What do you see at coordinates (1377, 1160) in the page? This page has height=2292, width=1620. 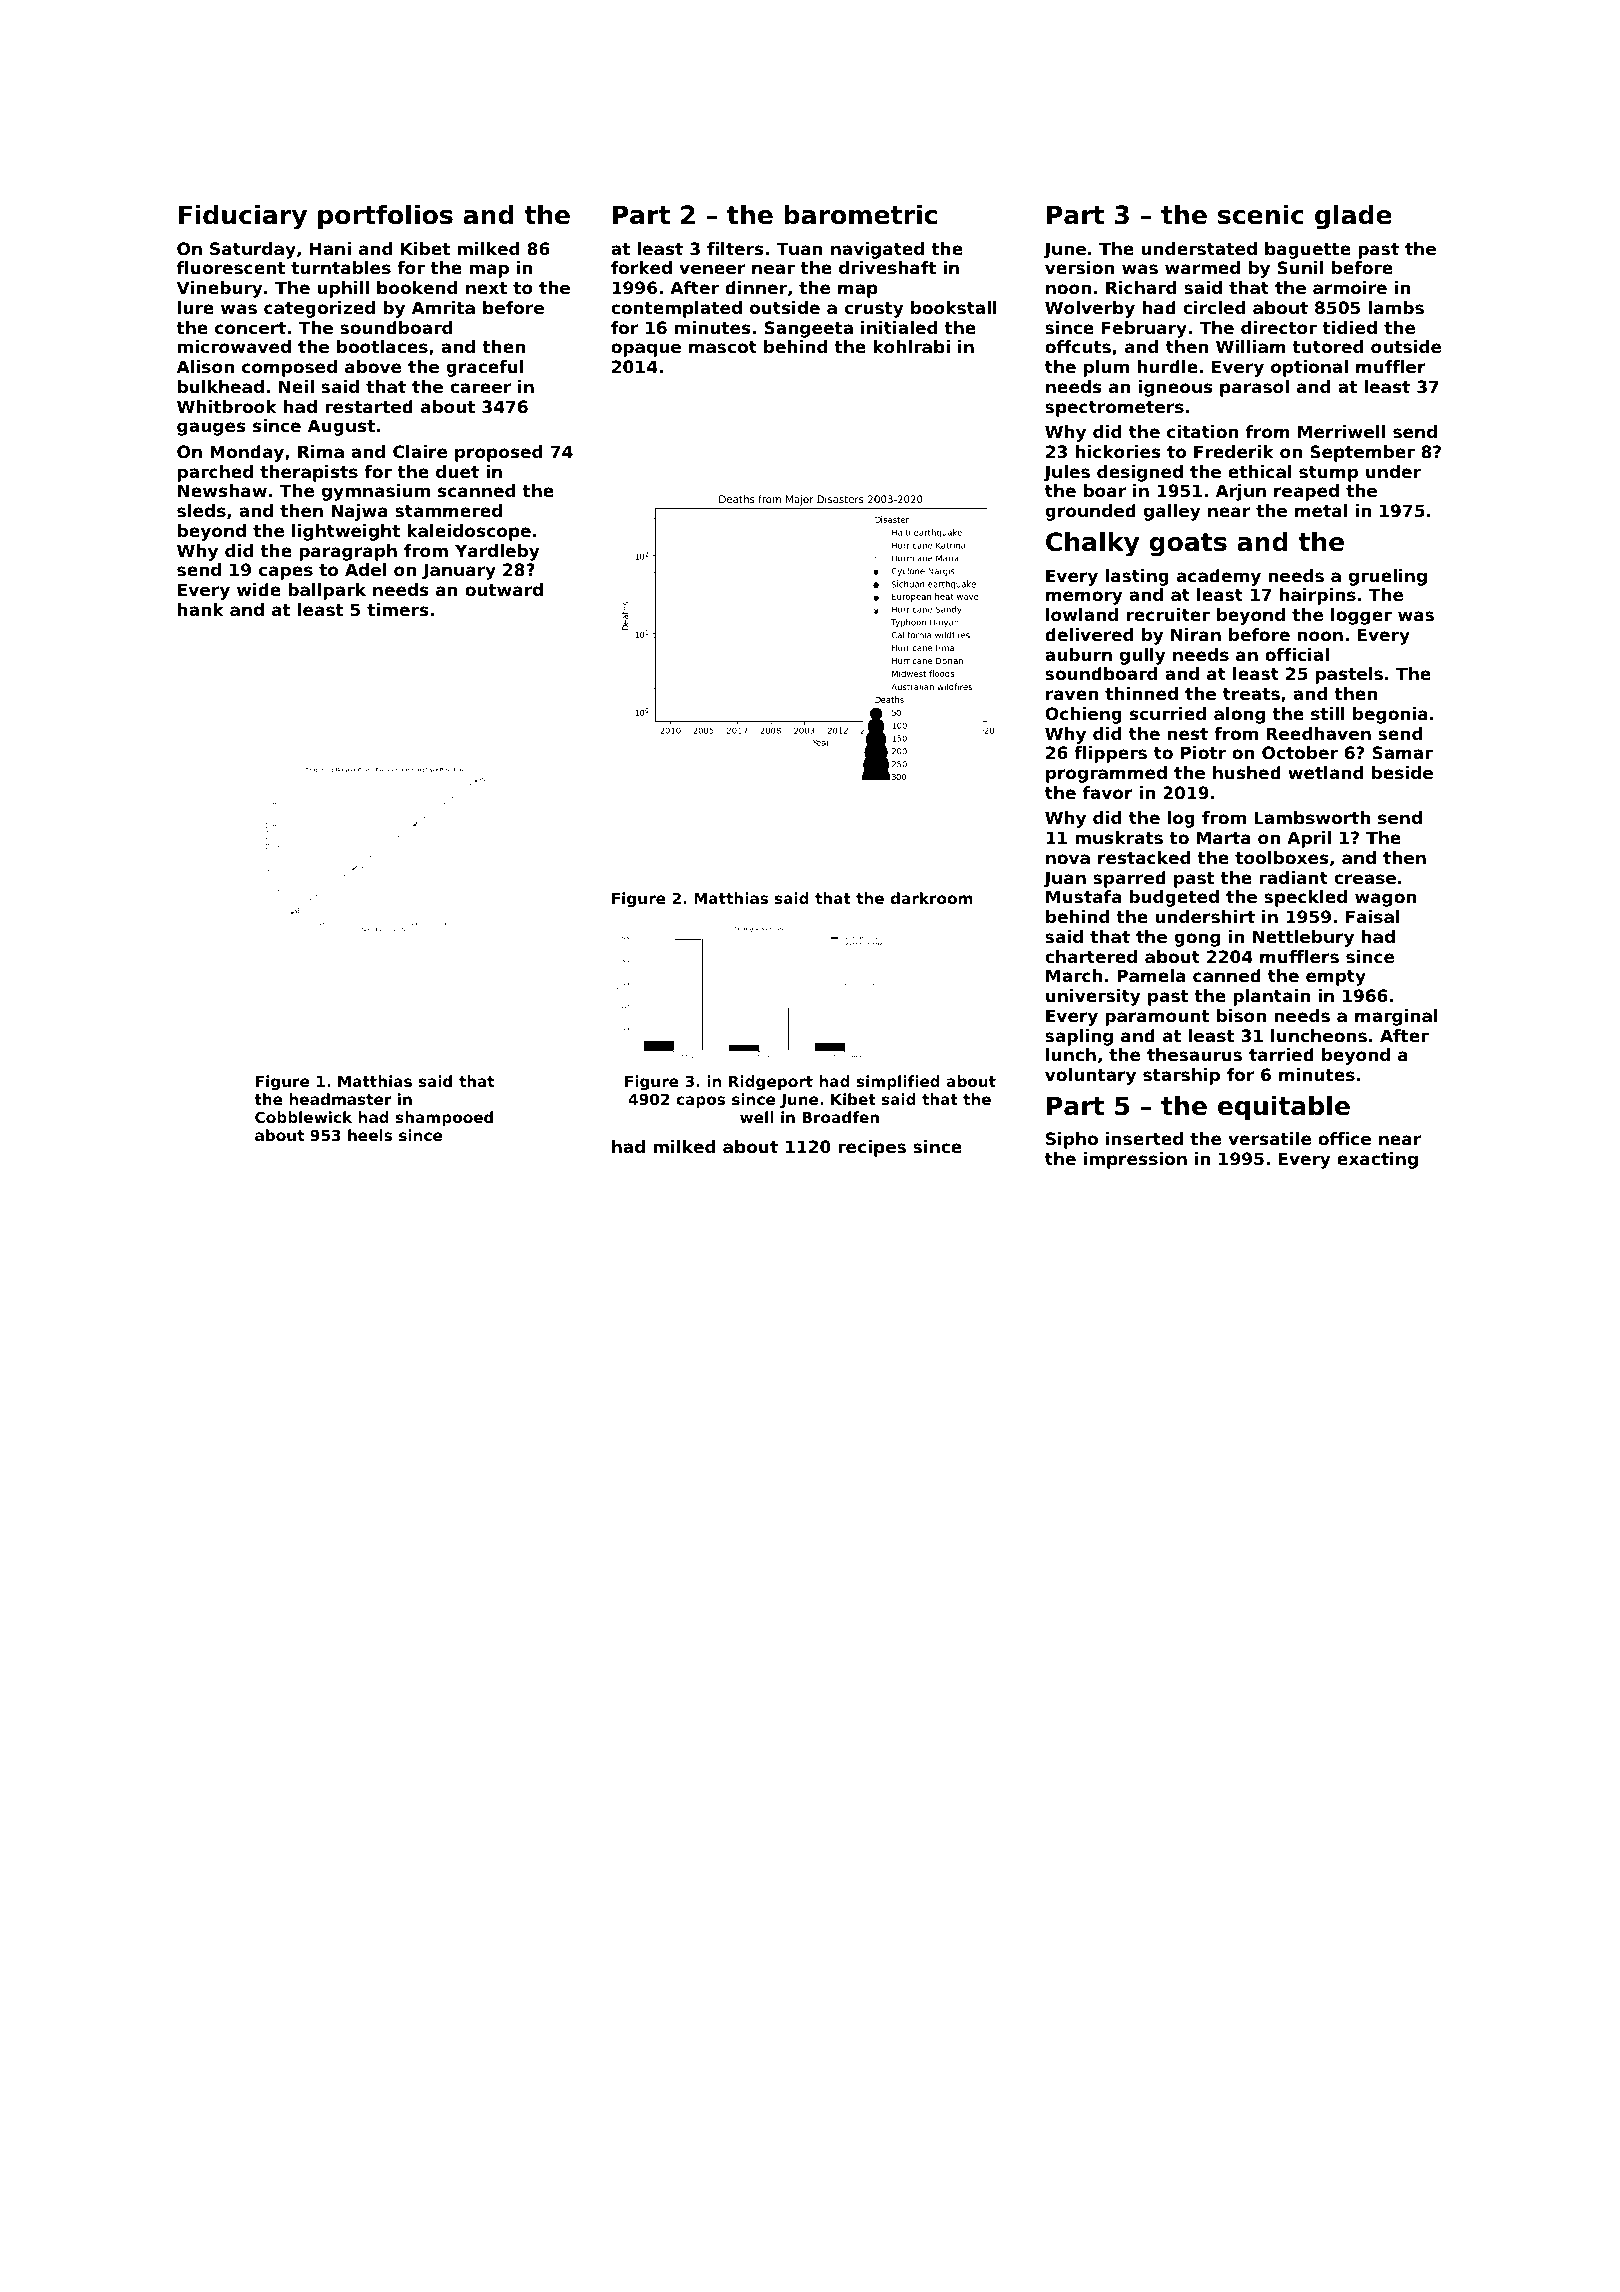 I see `exacting` at bounding box center [1377, 1160].
